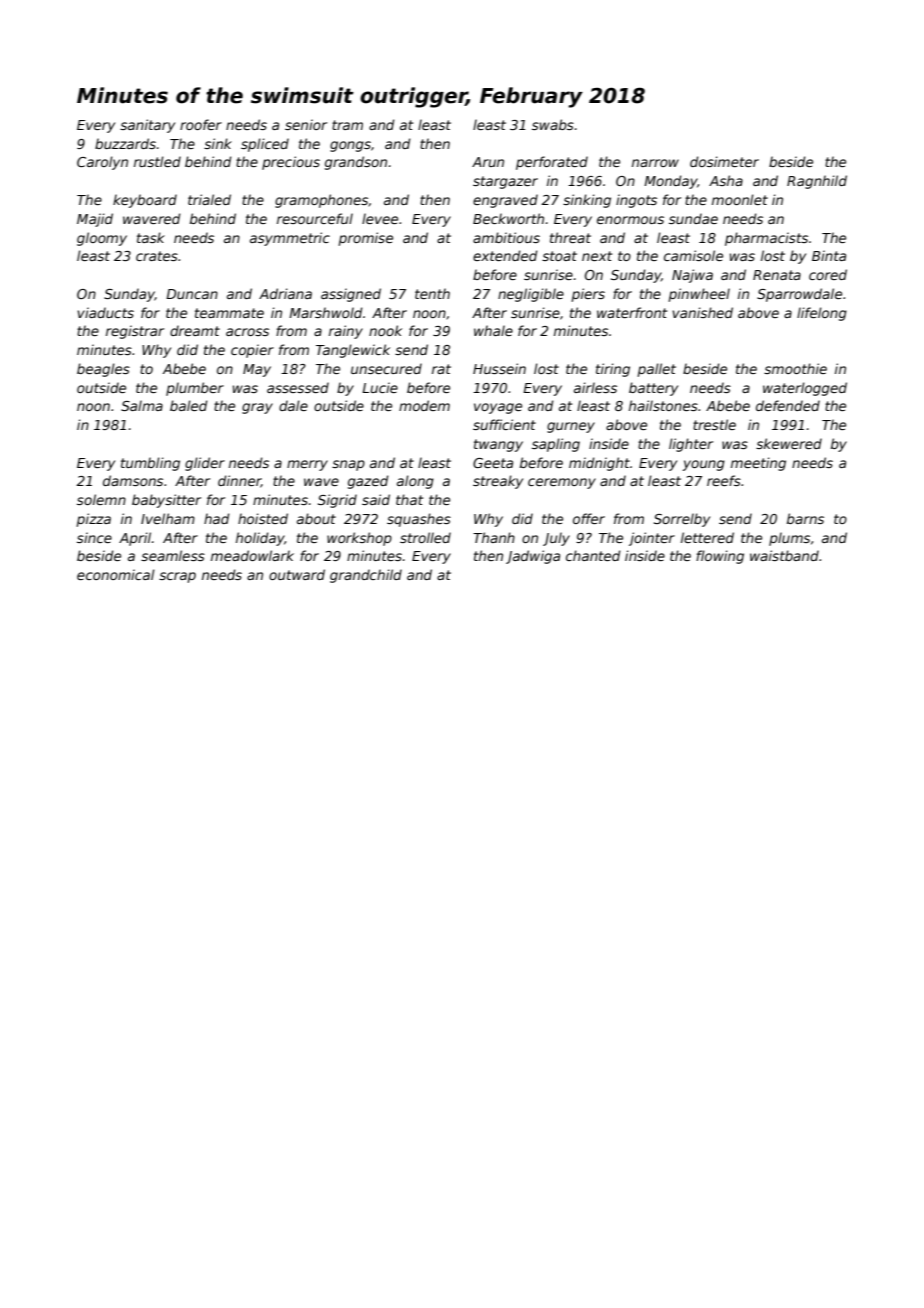 Image resolution: width=924 pixels, height=1308 pixels. What do you see at coordinates (157, 161) in the page?
I see `rustled` at bounding box center [157, 161].
